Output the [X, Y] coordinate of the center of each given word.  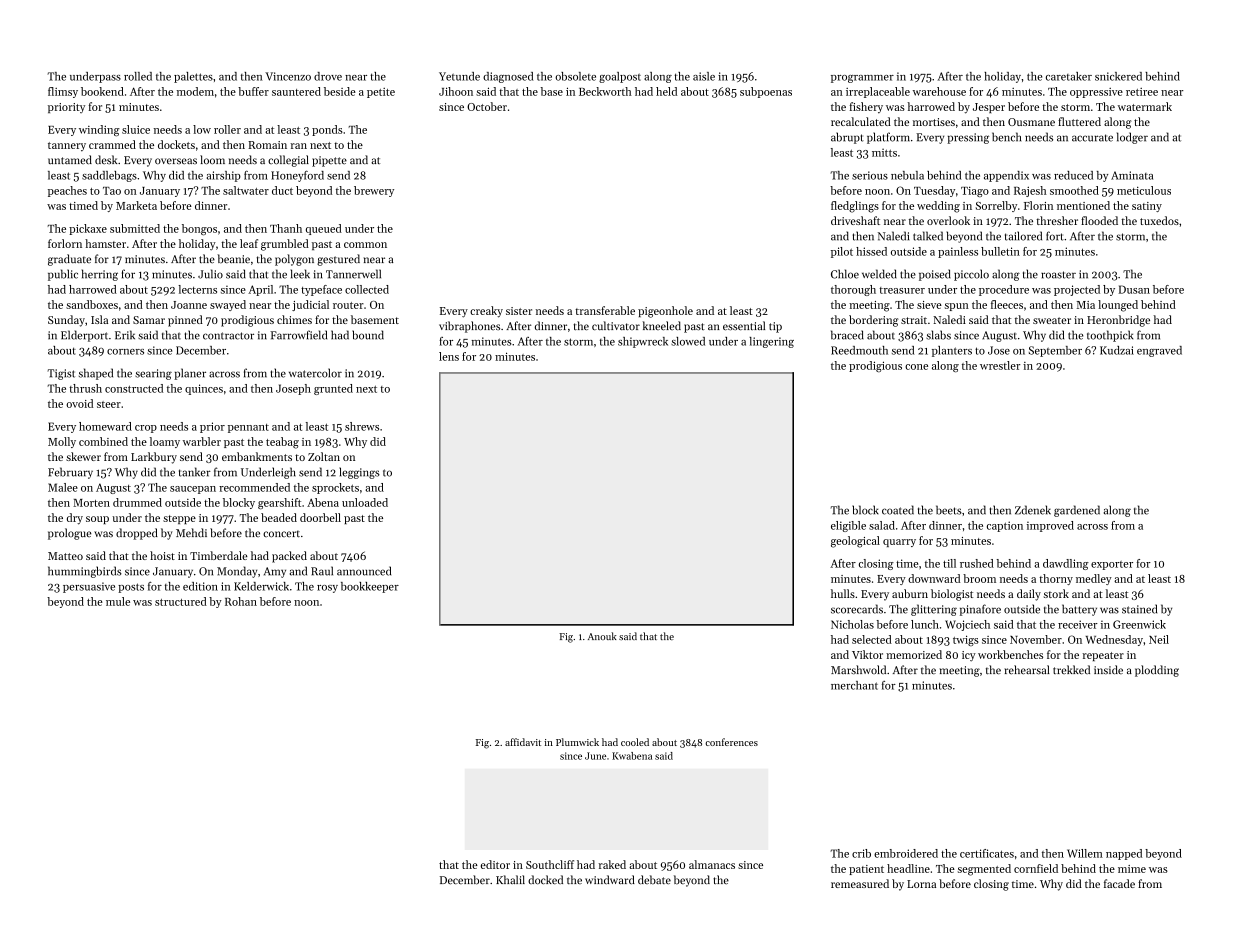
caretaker [1069, 76]
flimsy [63, 92]
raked [612, 864]
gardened [1077, 511]
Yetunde [459, 76]
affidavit [523, 742]
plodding [1157, 671]
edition [200, 586]
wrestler [1000, 365]
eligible [848, 526]
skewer [83, 456]
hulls [843, 593]
